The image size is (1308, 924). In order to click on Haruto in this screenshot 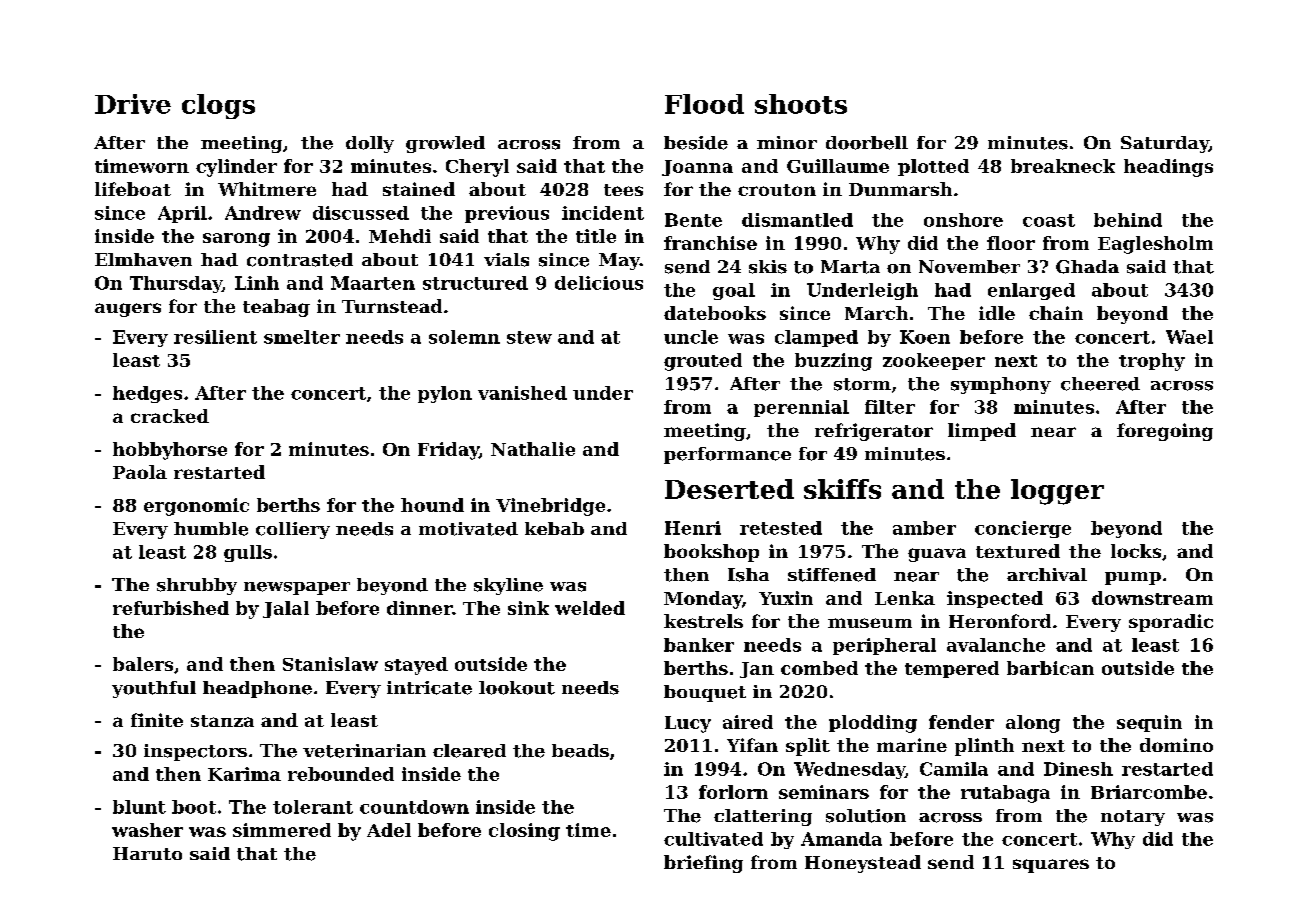, I will do `click(147, 853)`.
